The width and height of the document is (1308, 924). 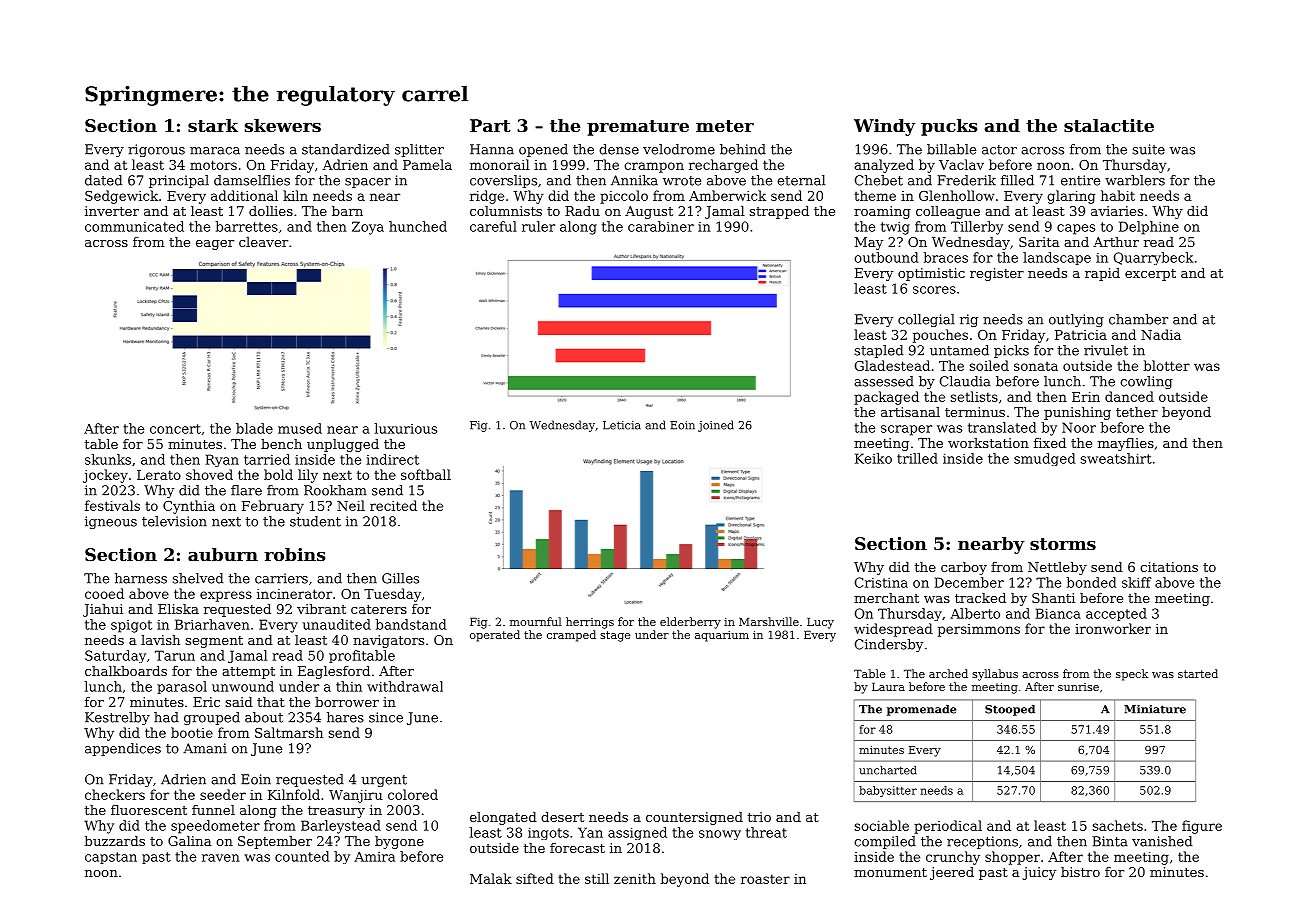 What do you see at coordinates (341, 827) in the document?
I see `Barleystead` at bounding box center [341, 827].
